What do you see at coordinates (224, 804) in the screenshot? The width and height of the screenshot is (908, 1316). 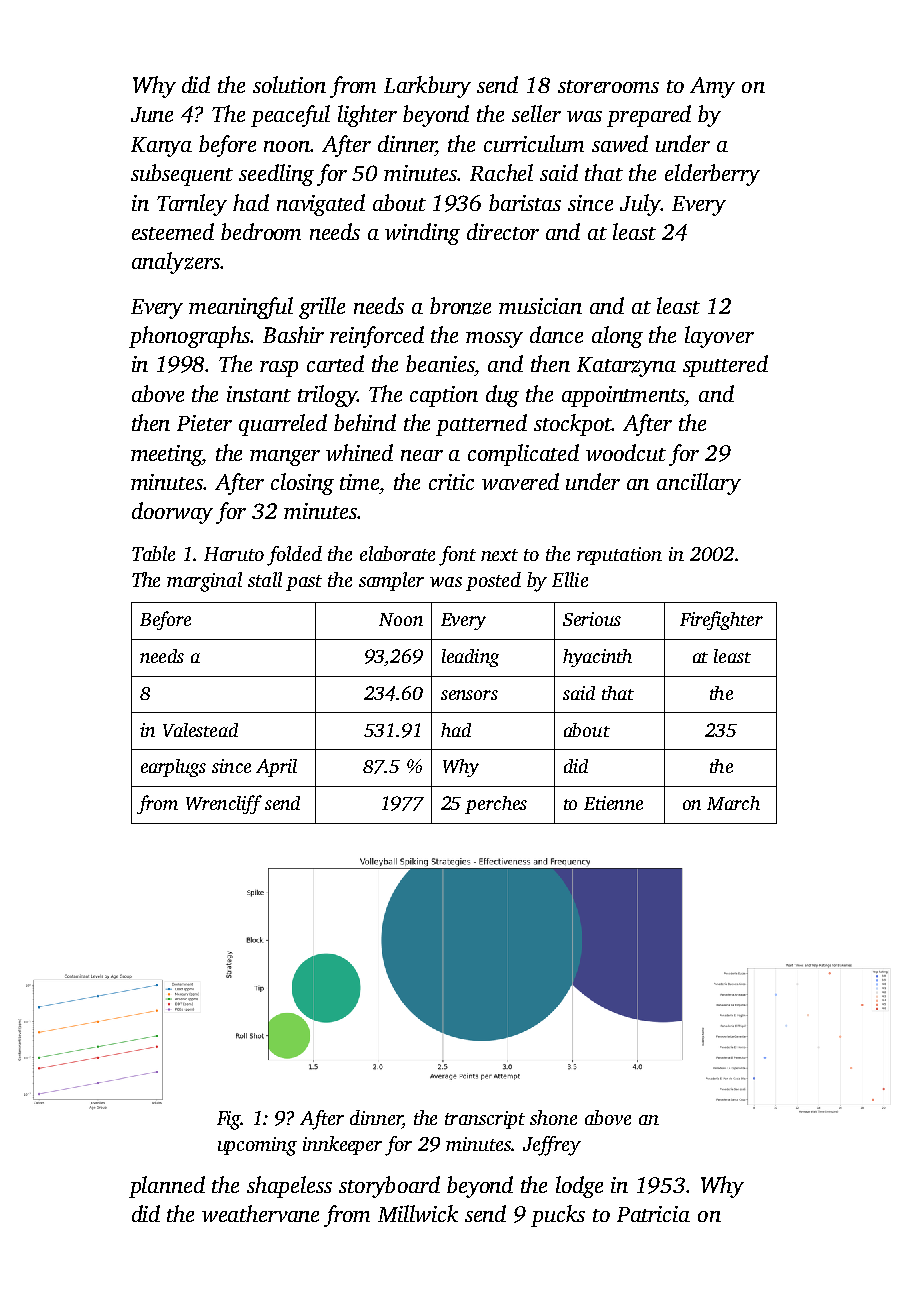 I see `Wrencliff` at bounding box center [224, 804].
